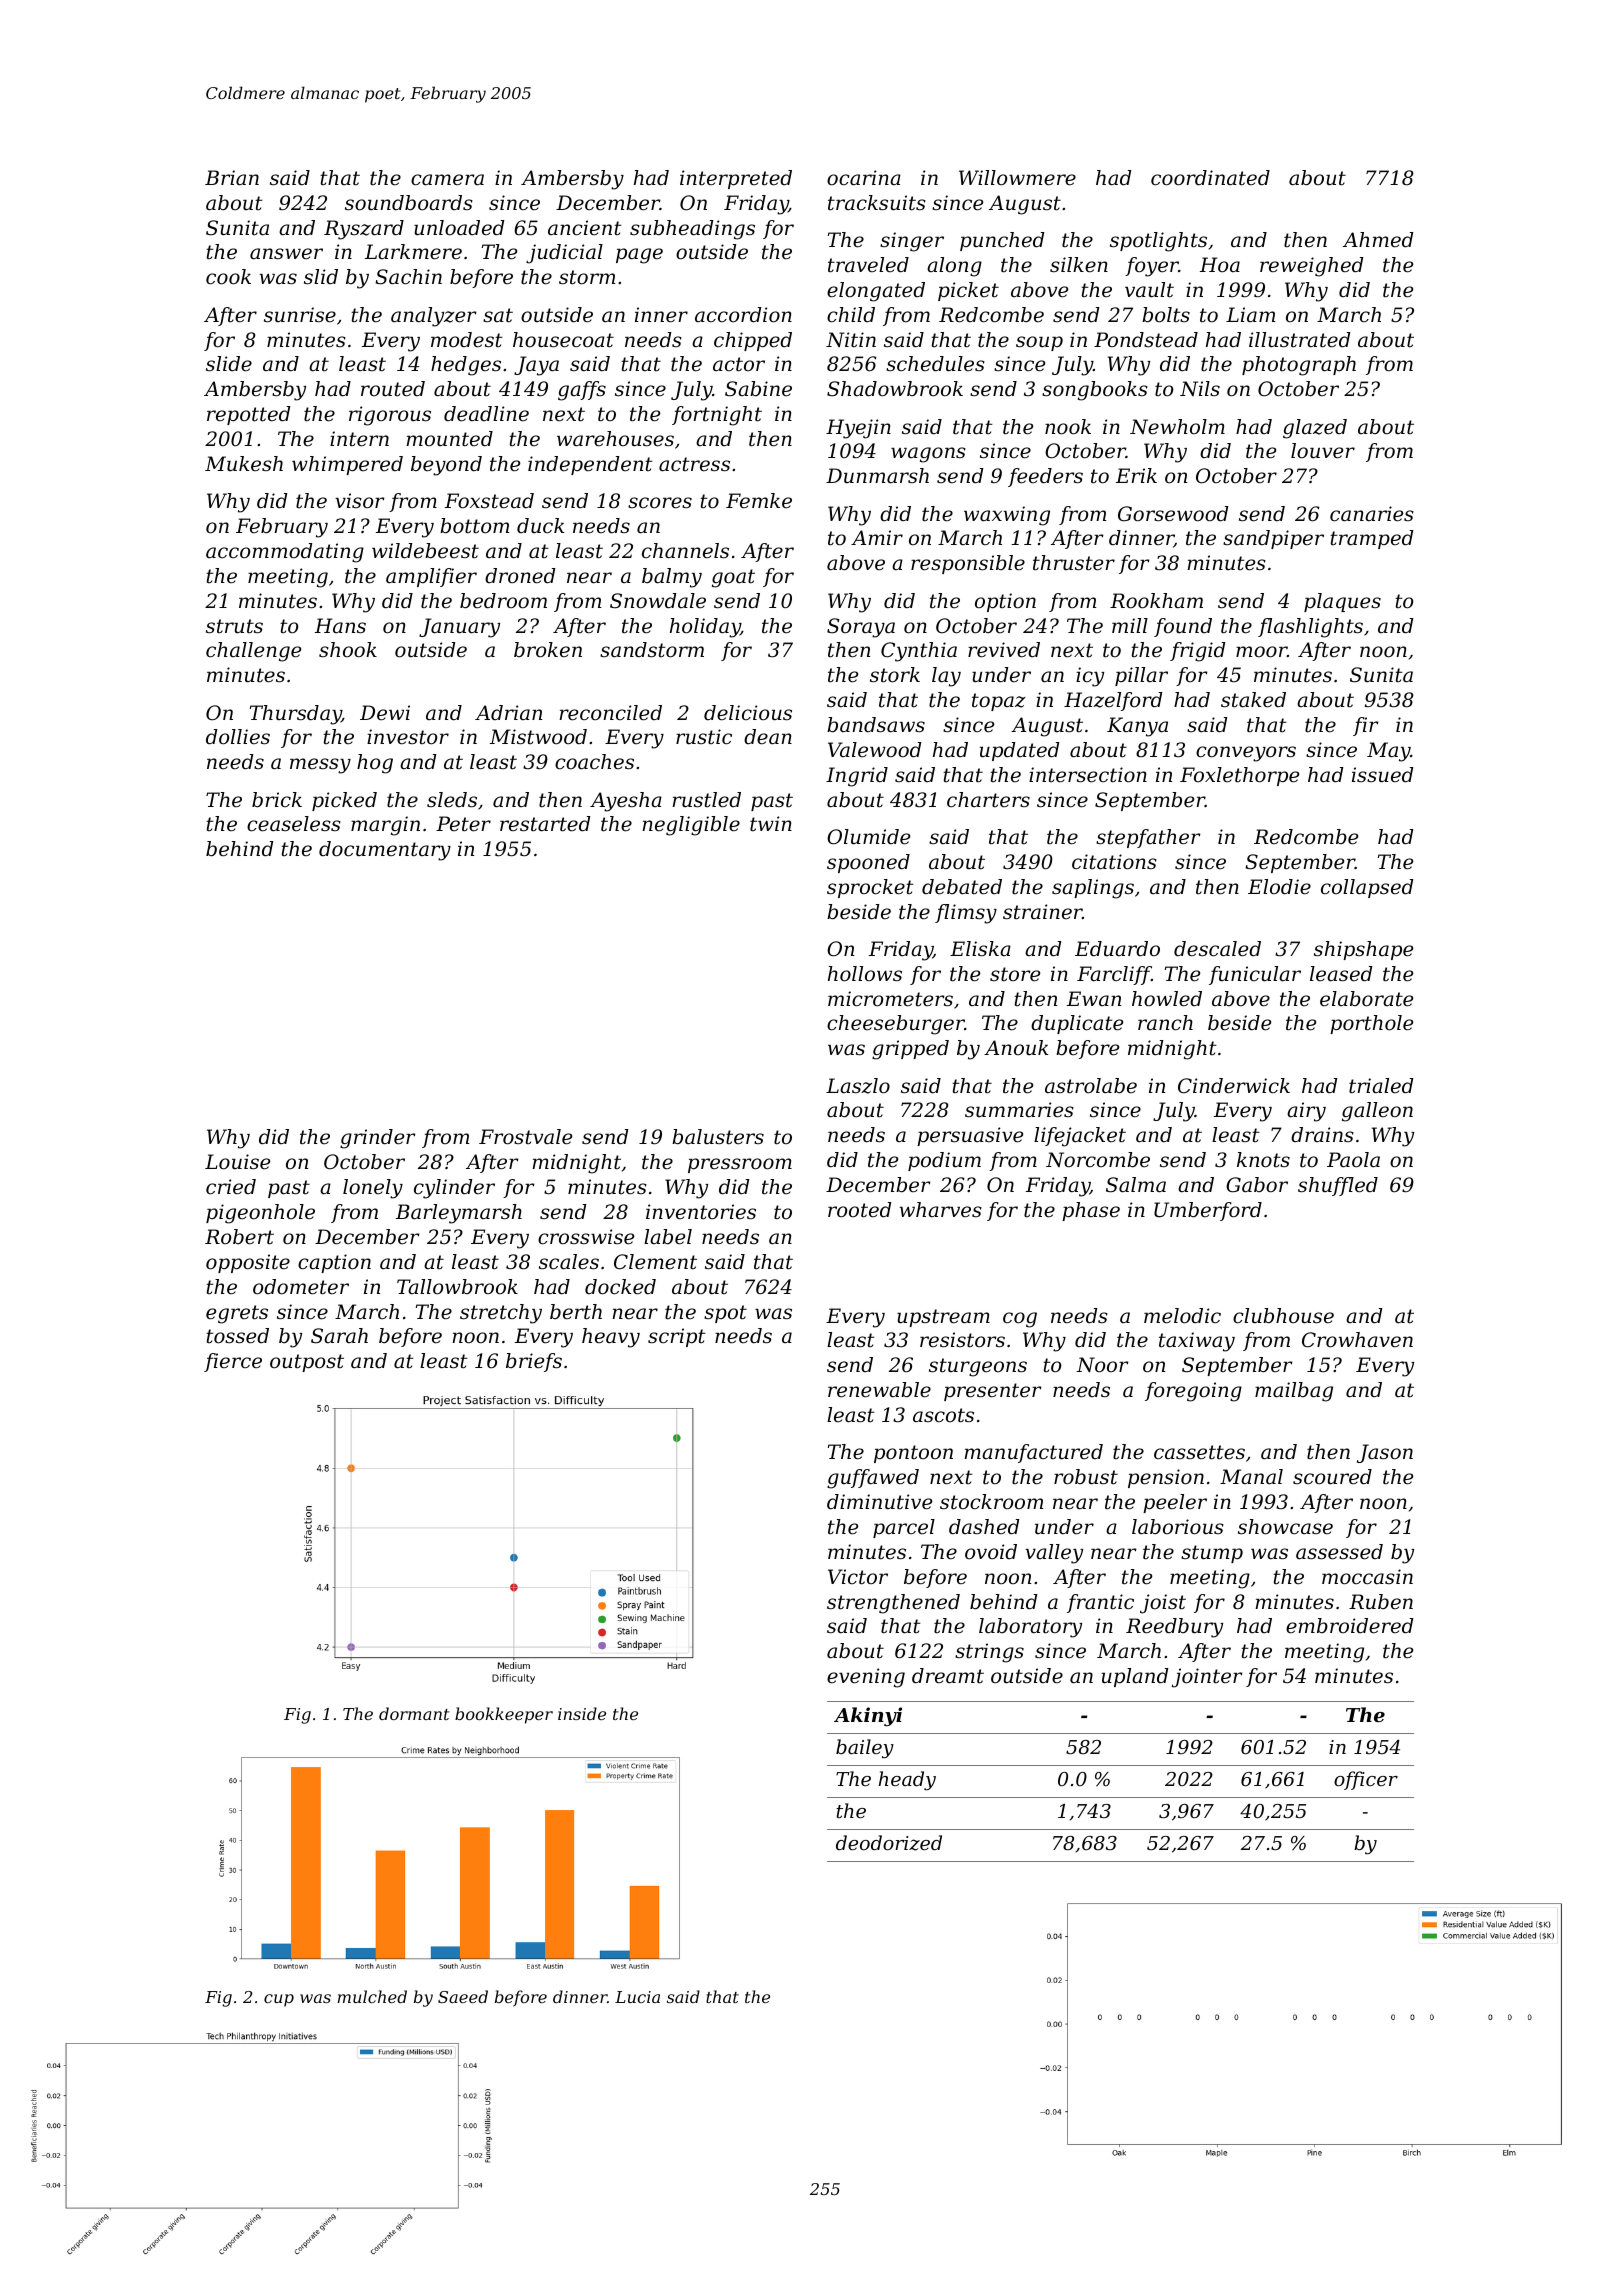 This screenshot has height=2292, width=1620. What do you see at coordinates (414, 1713) in the screenshot?
I see `dormant` at bounding box center [414, 1713].
